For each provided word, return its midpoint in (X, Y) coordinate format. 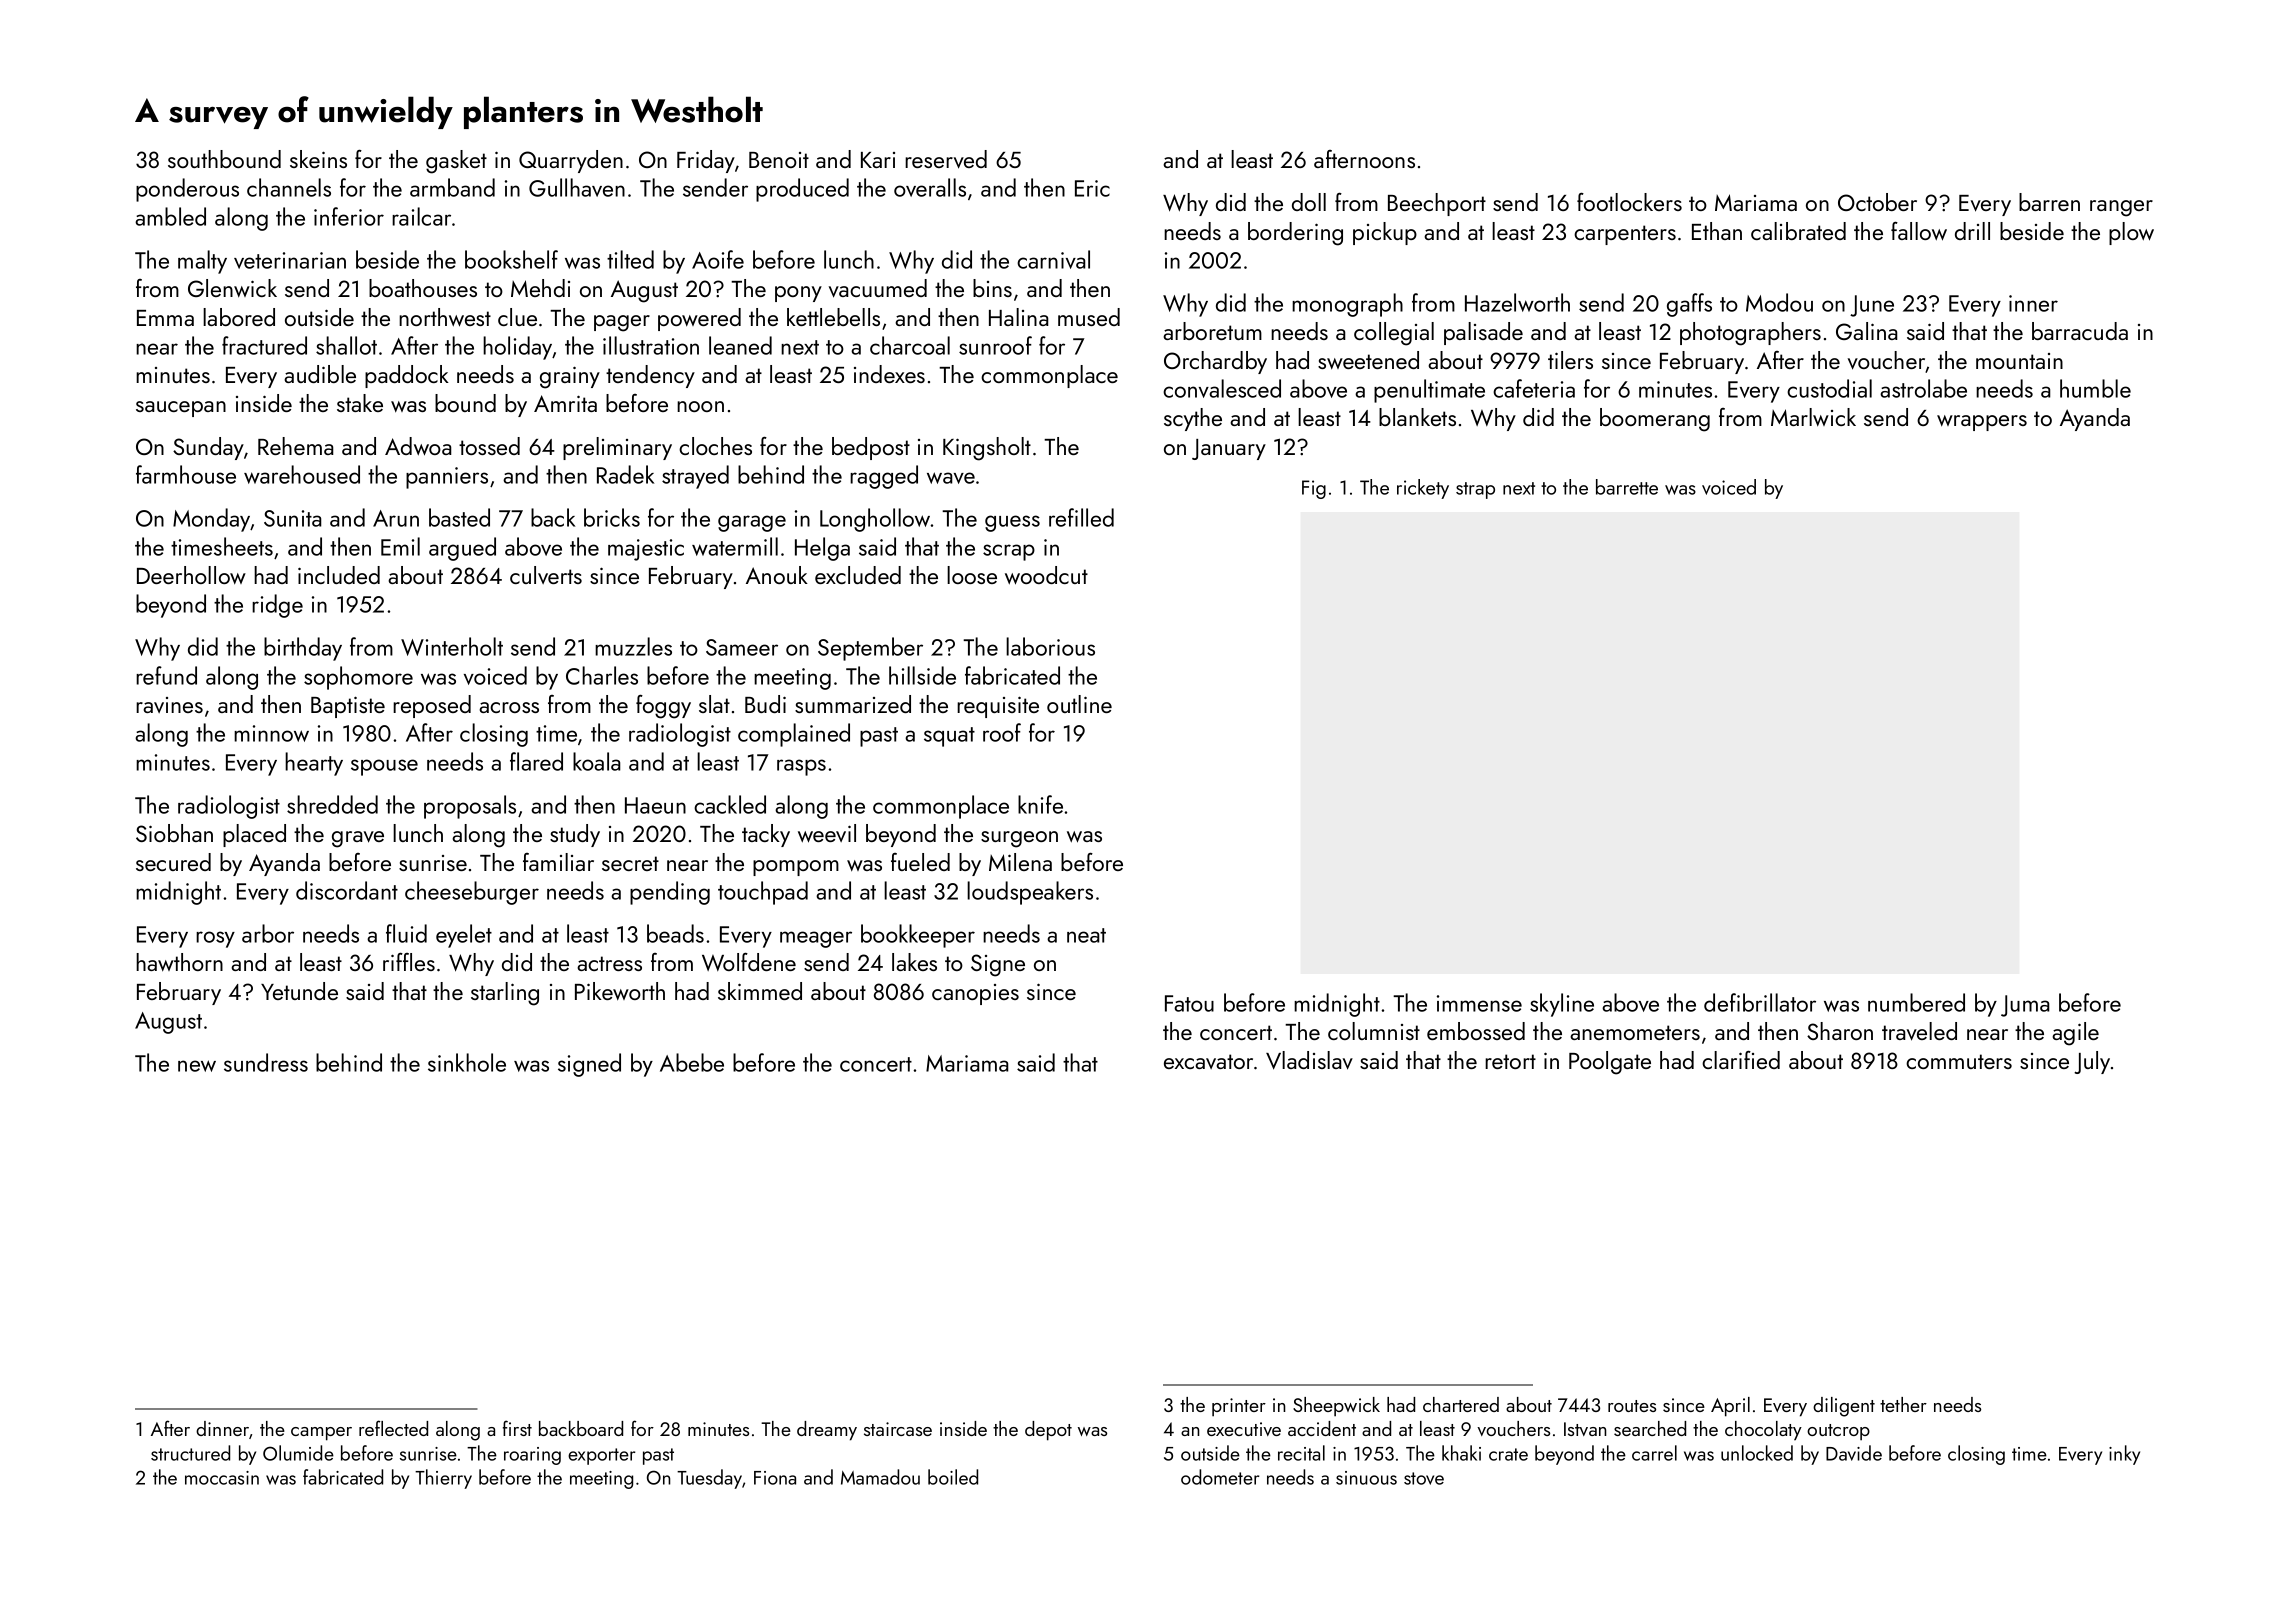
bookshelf (511, 259)
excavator (1208, 1061)
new (197, 1066)
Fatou (1189, 1003)
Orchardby (1215, 362)
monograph (1347, 305)
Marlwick (1813, 417)
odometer (1220, 1477)
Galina (1866, 331)
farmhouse (186, 474)
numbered (1916, 1002)
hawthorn (179, 962)
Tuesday (709, 1479)
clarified (1741, 1060)
